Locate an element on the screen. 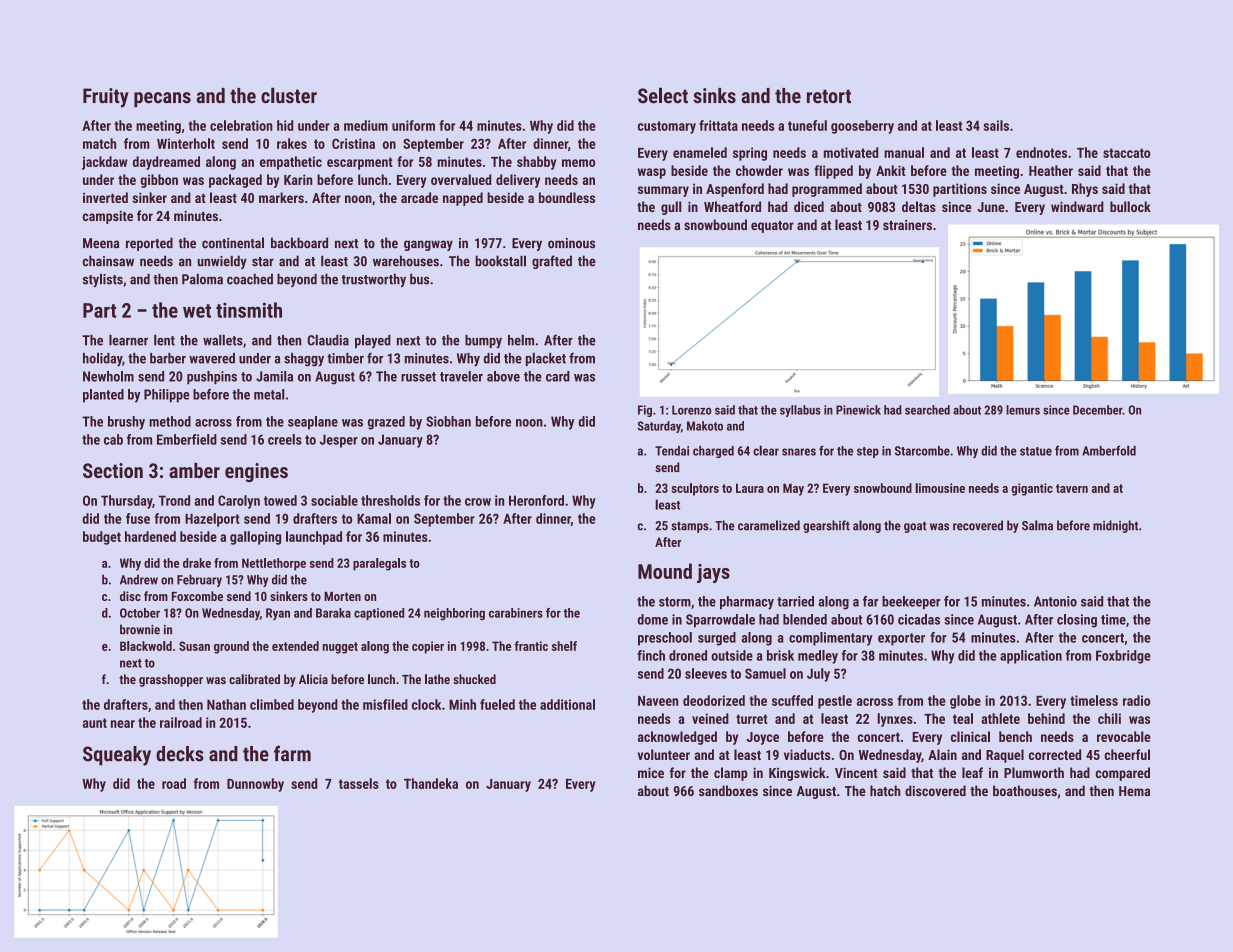 This screenshot has width=1233, height=952. Blackwold is located at coordinates (146, 646).
